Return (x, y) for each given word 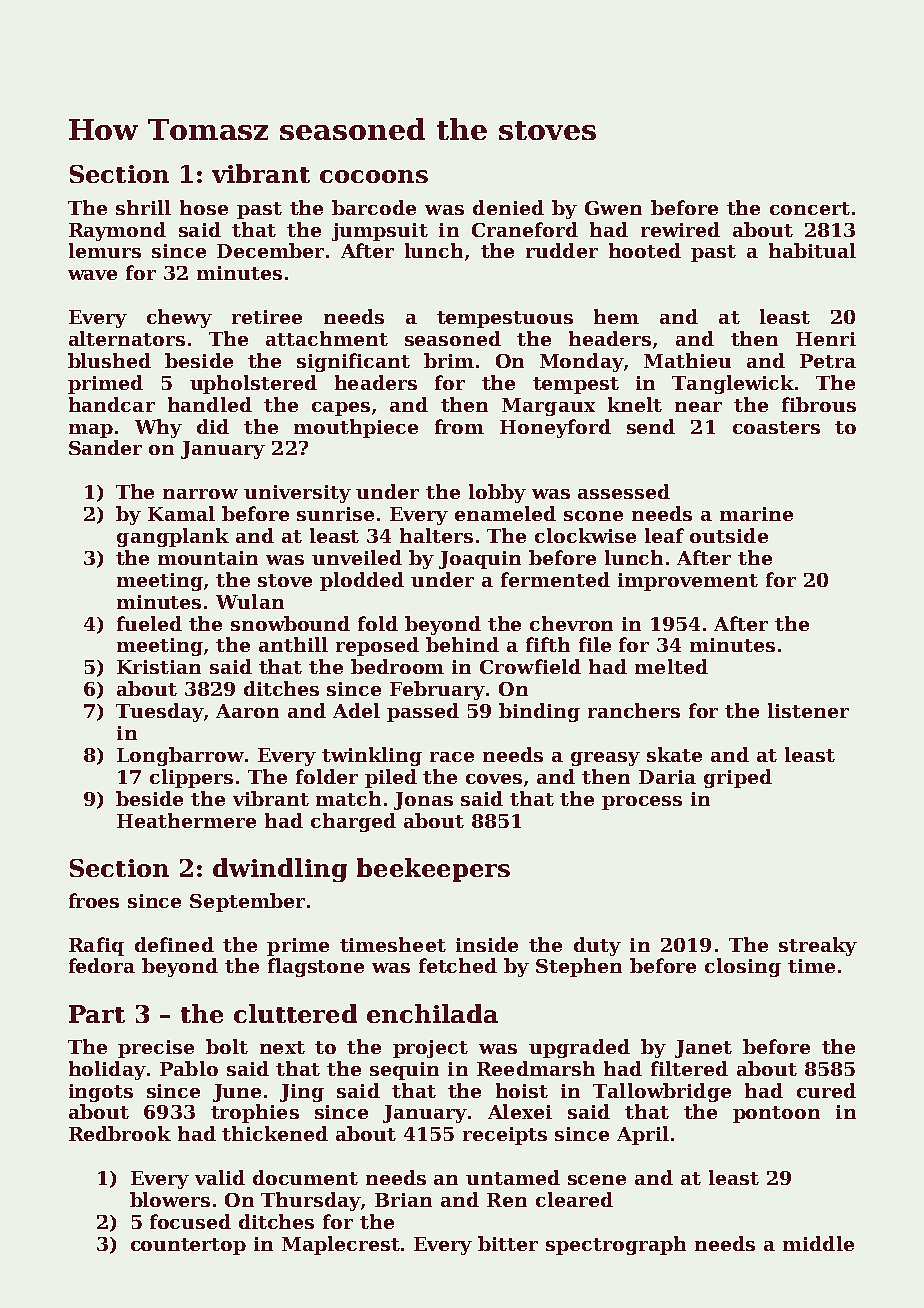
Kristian (159, 667)
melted (671, 666)
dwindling (280, 870)
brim (449, 360)
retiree (267, 317)
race (452, 757)
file (595, 644)
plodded (362, 581)
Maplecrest (341, 1245)
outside (729, 535)
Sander (105, 447)
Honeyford (555, 428)
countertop (188, 1246)
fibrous (819, 404)
